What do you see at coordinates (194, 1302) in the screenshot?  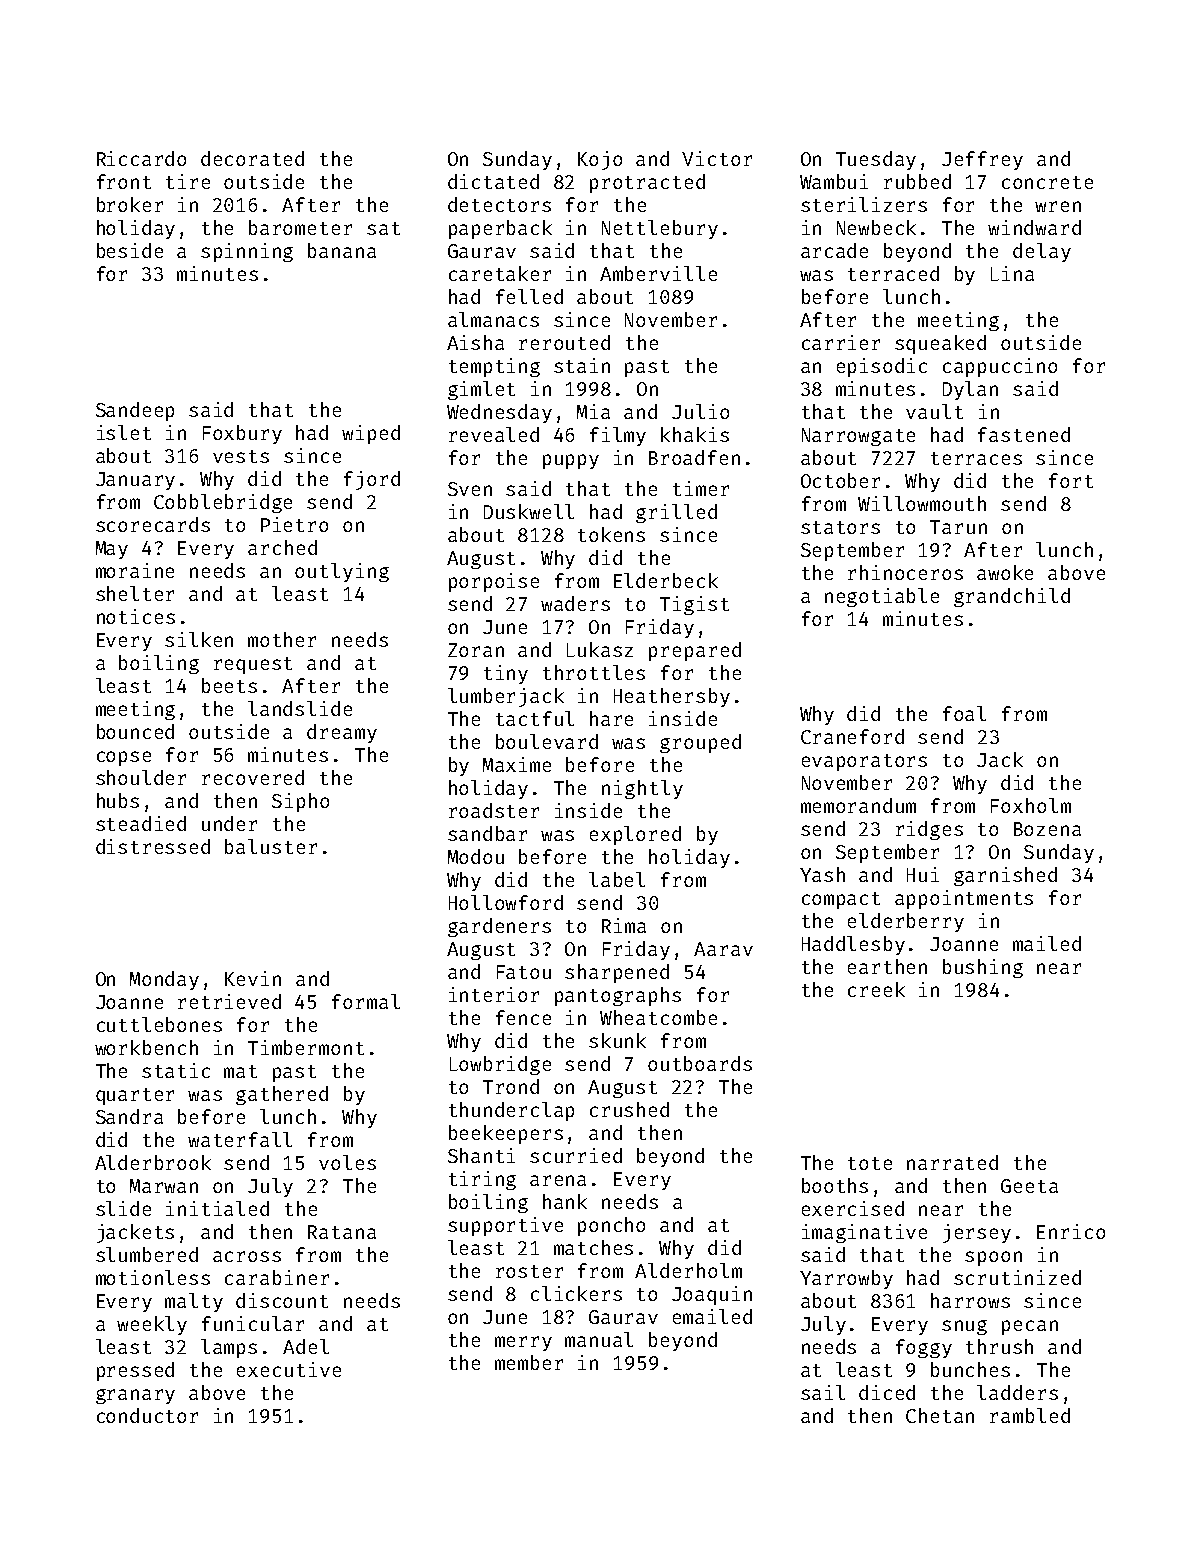 I see `malty` at bounding box center [194, 1302].
